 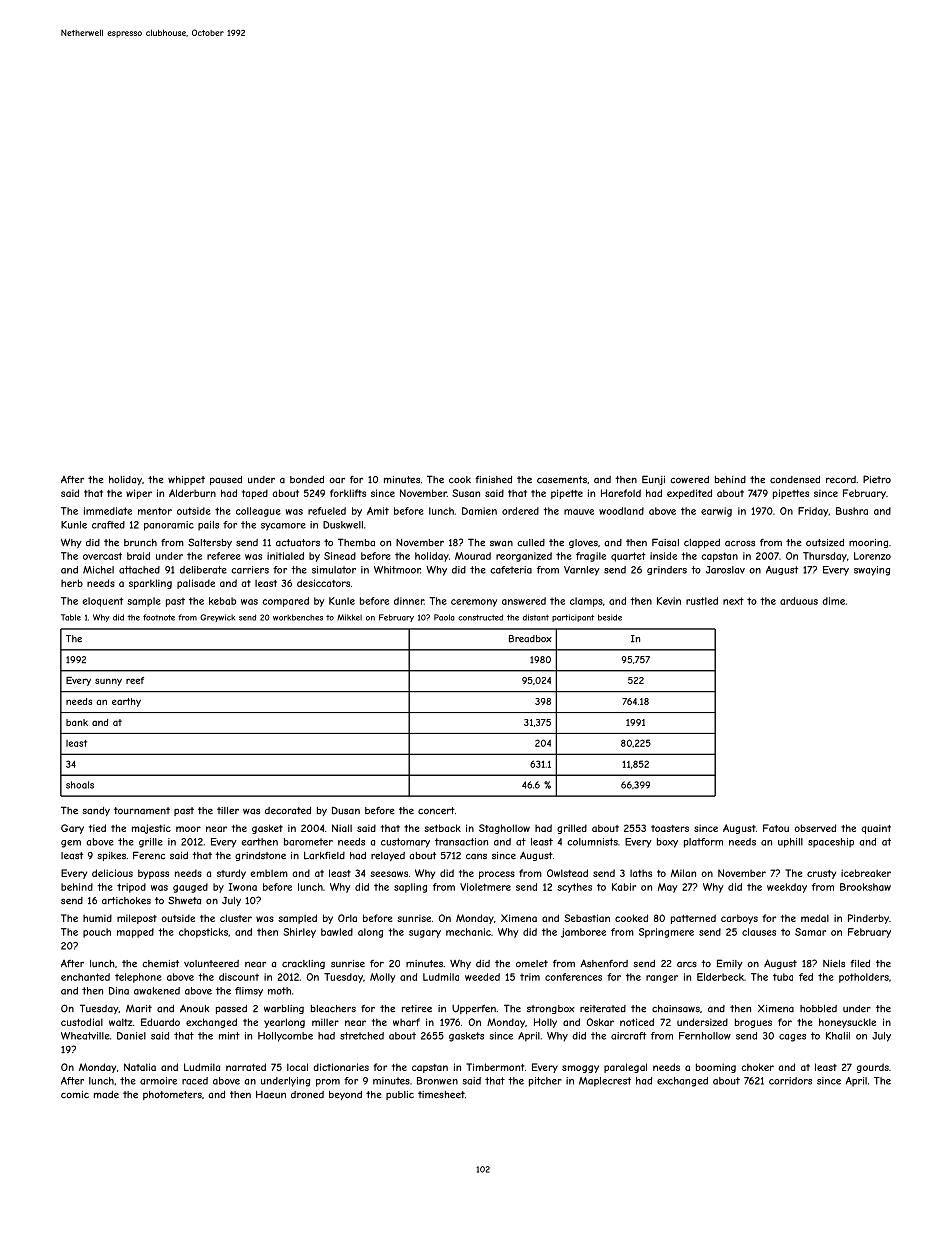 I want to click on Alderburn, so click(x=192, y=493).
